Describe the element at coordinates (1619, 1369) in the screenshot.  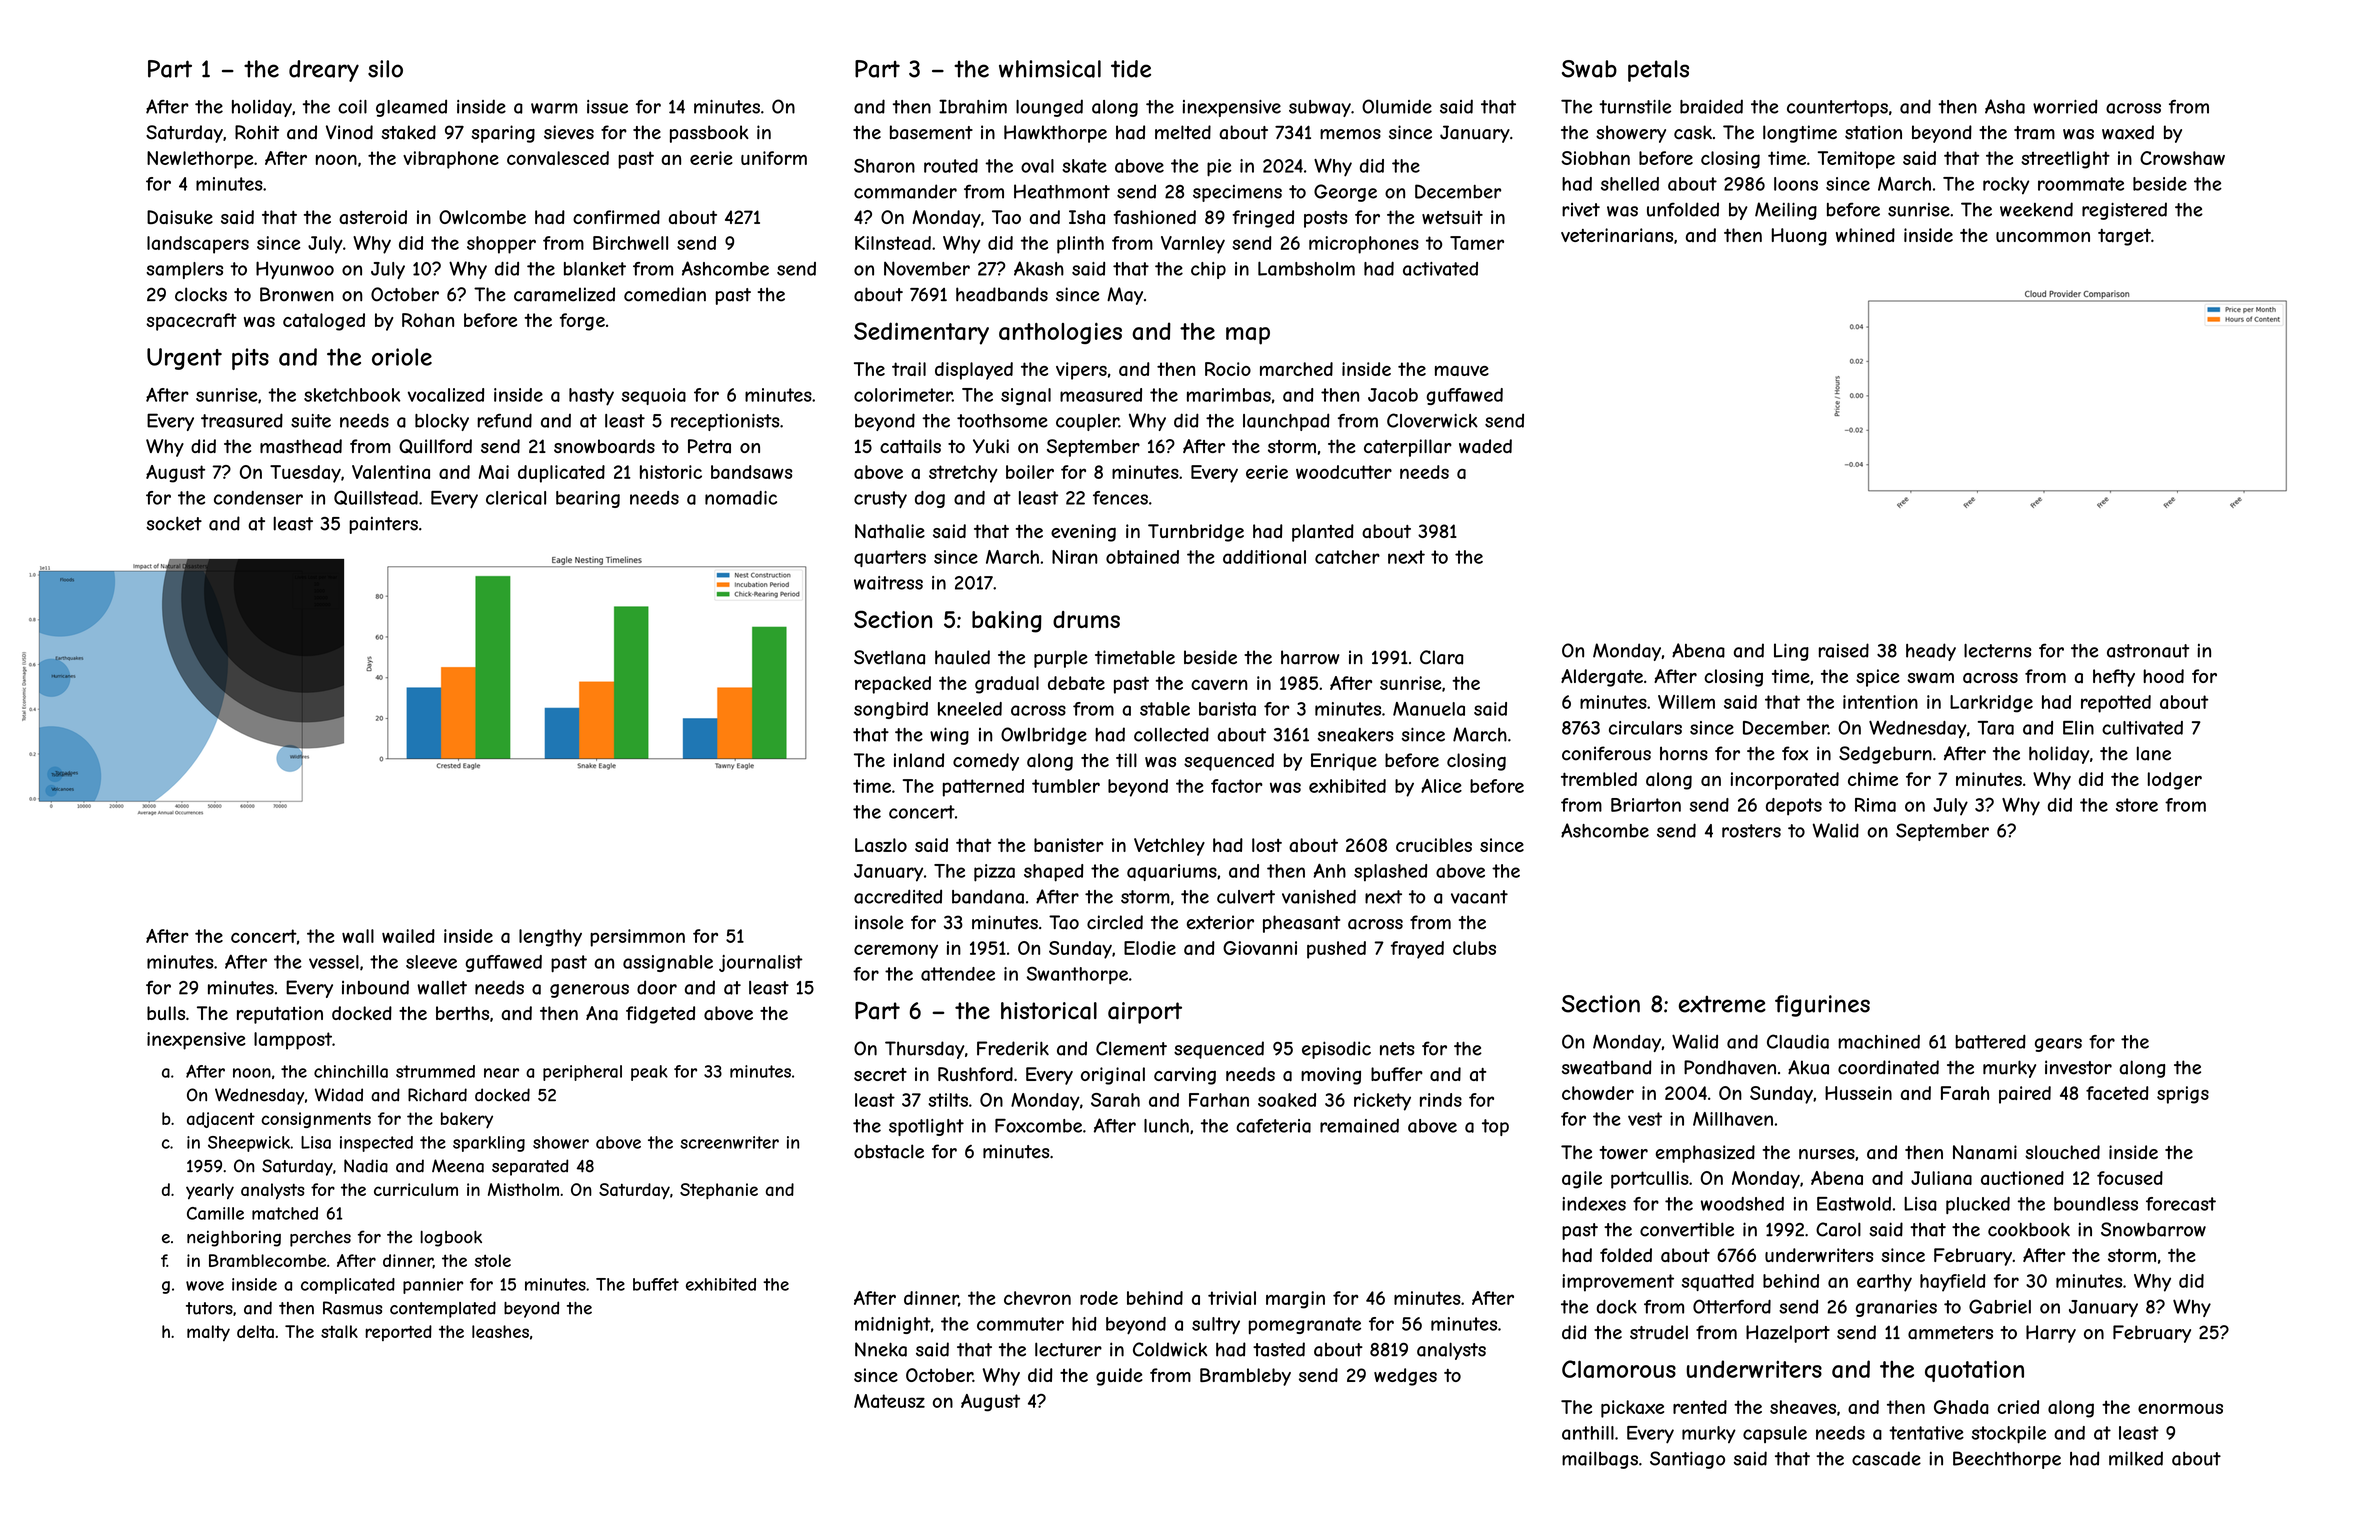
I see `Clamorous` at that location.
